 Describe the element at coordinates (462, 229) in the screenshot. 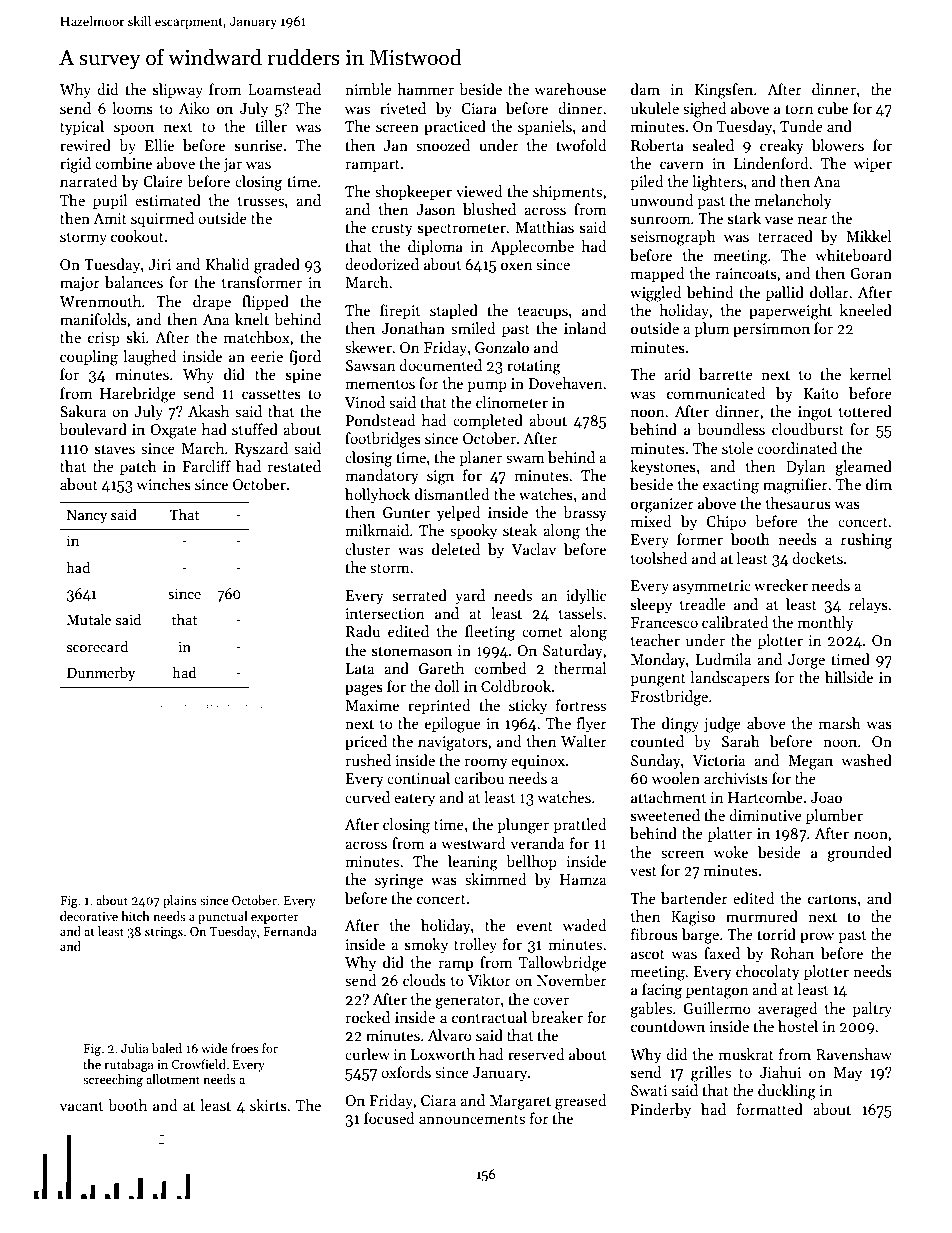

I see `spectrometer` at that location.
